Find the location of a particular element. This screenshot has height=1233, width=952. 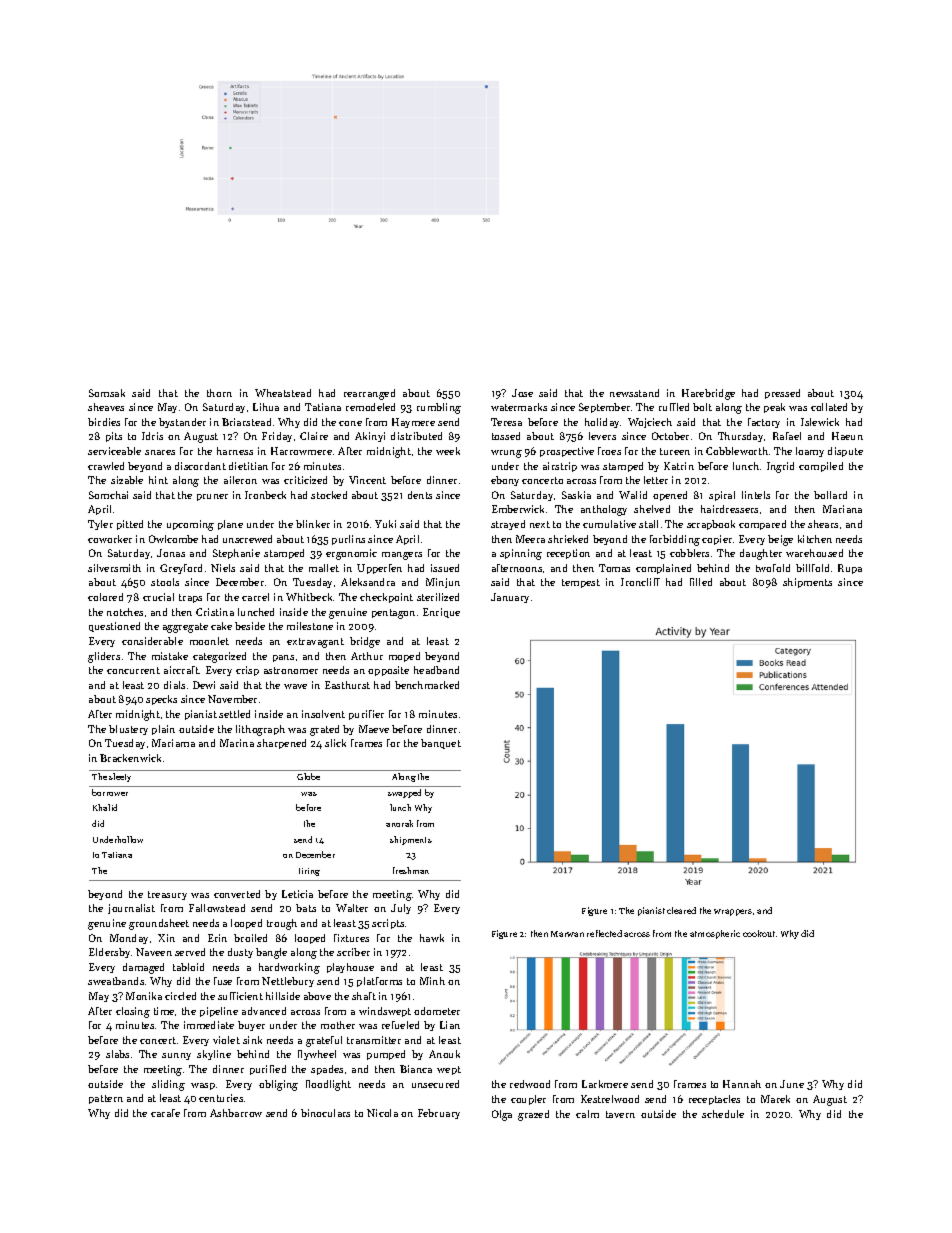

carafe is located at coordinates (165, 1113).
